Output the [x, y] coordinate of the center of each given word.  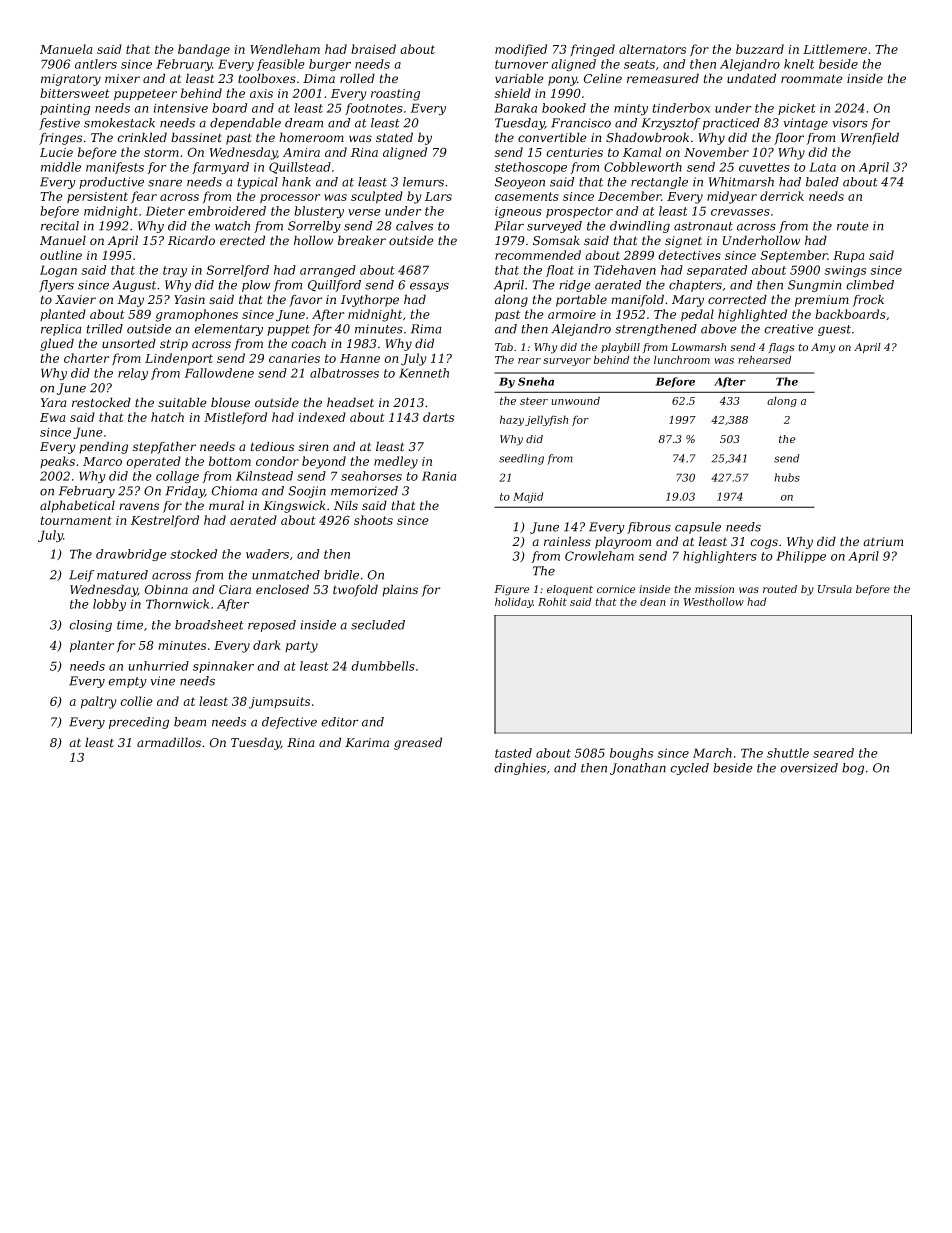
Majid [528, 497]
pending [103, 447]
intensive [181, 108]
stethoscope [530, 168]
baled [822, 182]
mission [714, 589]
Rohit [552, 601]
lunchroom [682, 359]
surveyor [567, 362]
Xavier [75, 299]
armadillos [169, 742]
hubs [787, 477]
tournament [76, 520]
